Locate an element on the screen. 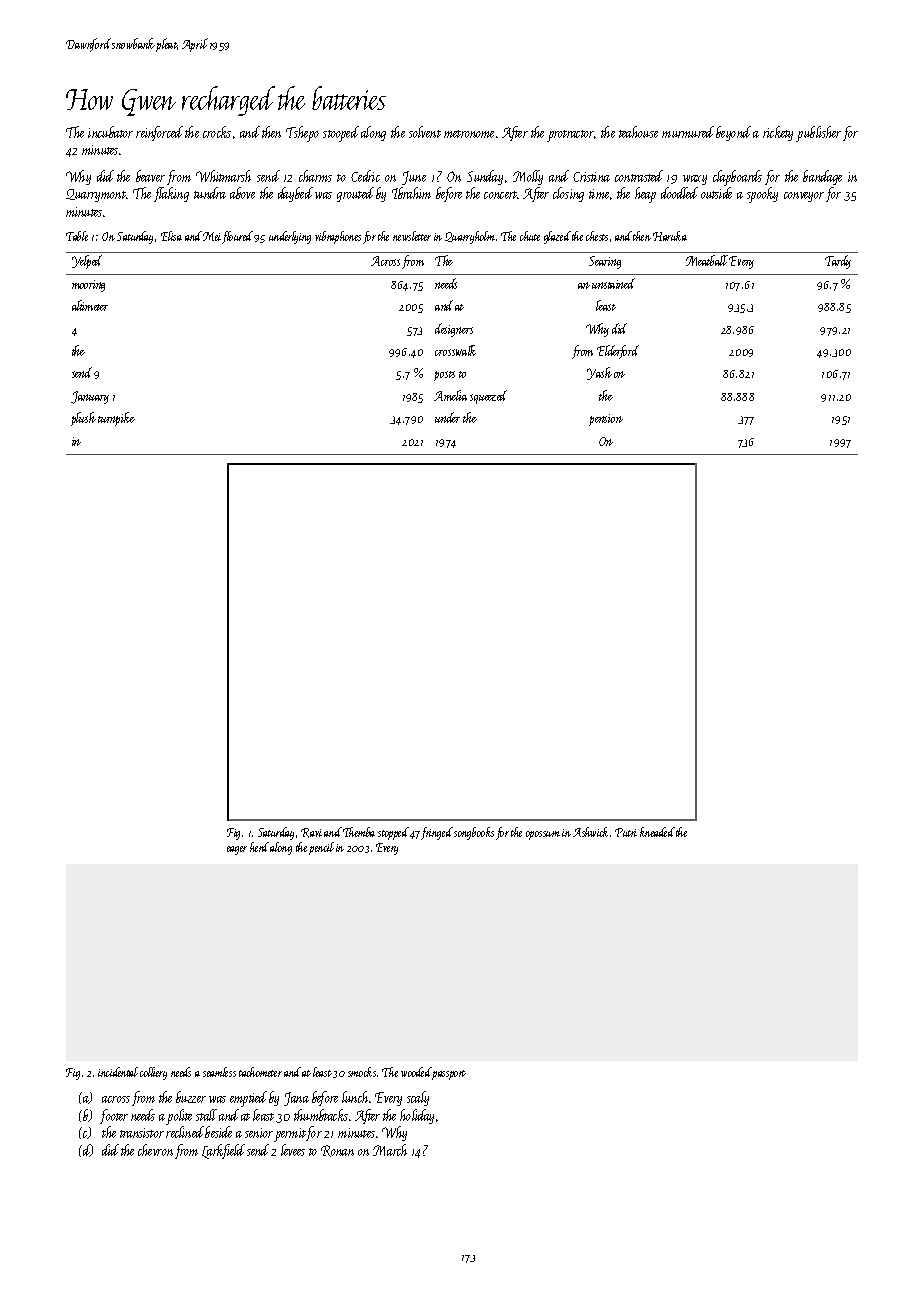 The height and width of the screenshot is (1308, 924). eager is located at coordinates (237, 850).
